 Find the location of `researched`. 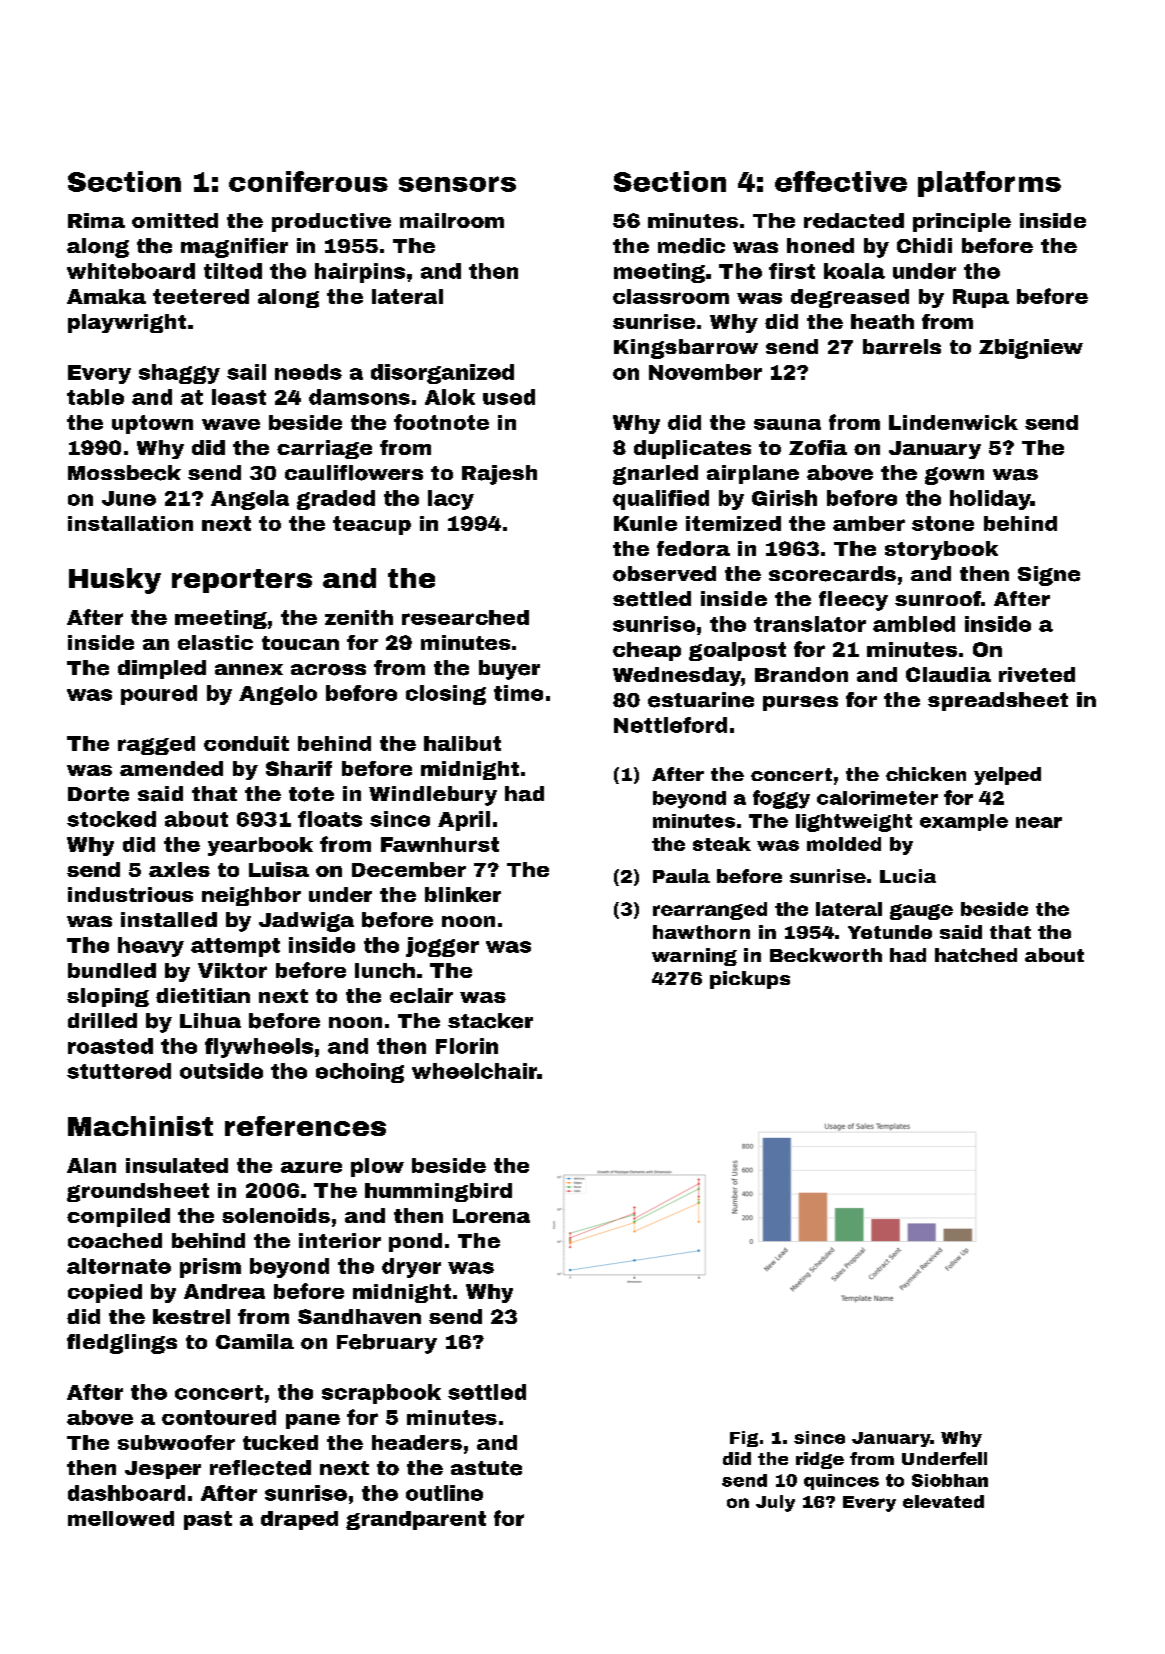

researched is located at coordinates (465, 617).
